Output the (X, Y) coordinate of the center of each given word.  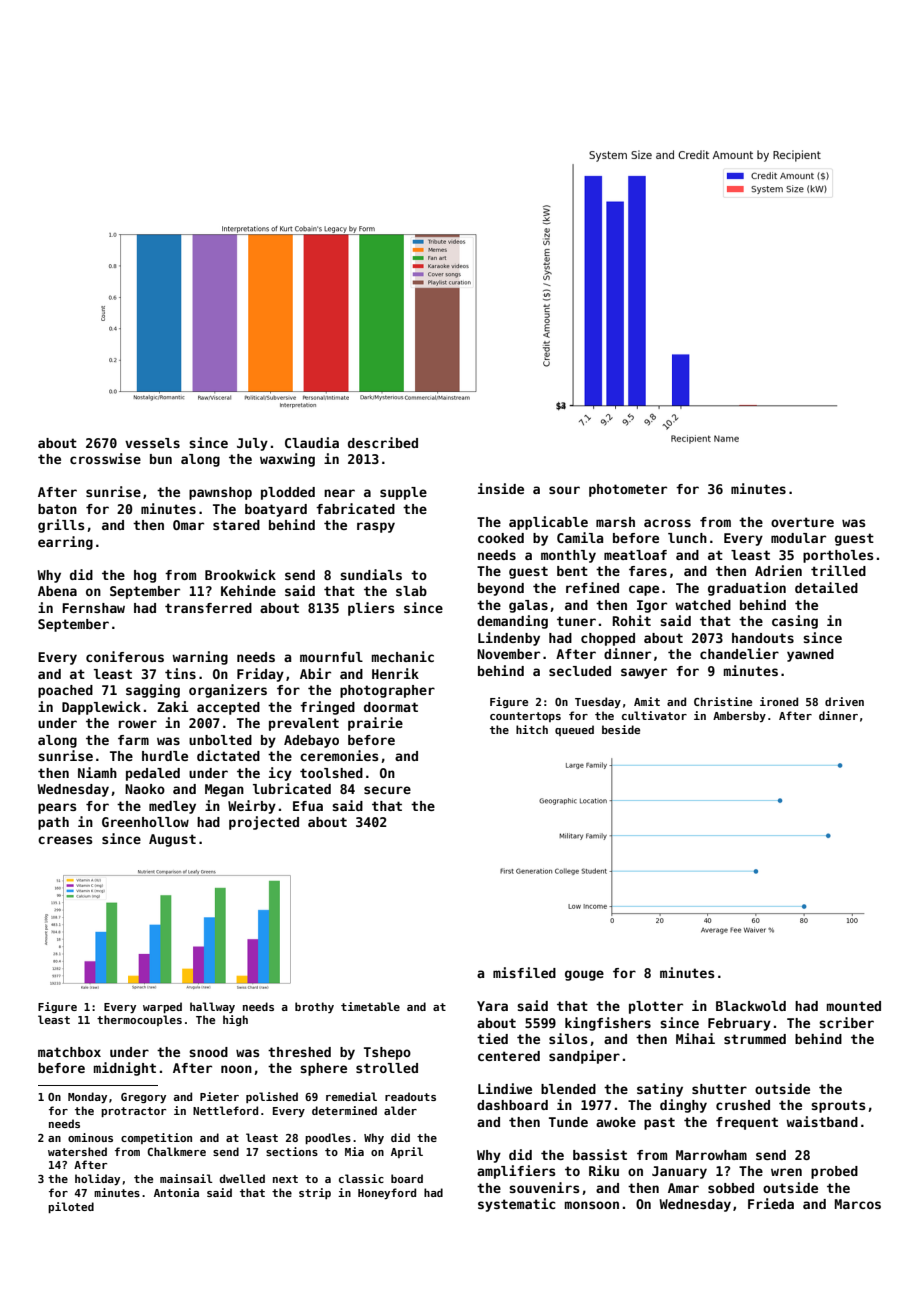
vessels (152, 443)
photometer (628, 490)
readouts (410, 1096)
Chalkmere (176, 1151)
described (383, 442)
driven (844, 701)
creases (65, 840)
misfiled (524, 972)
